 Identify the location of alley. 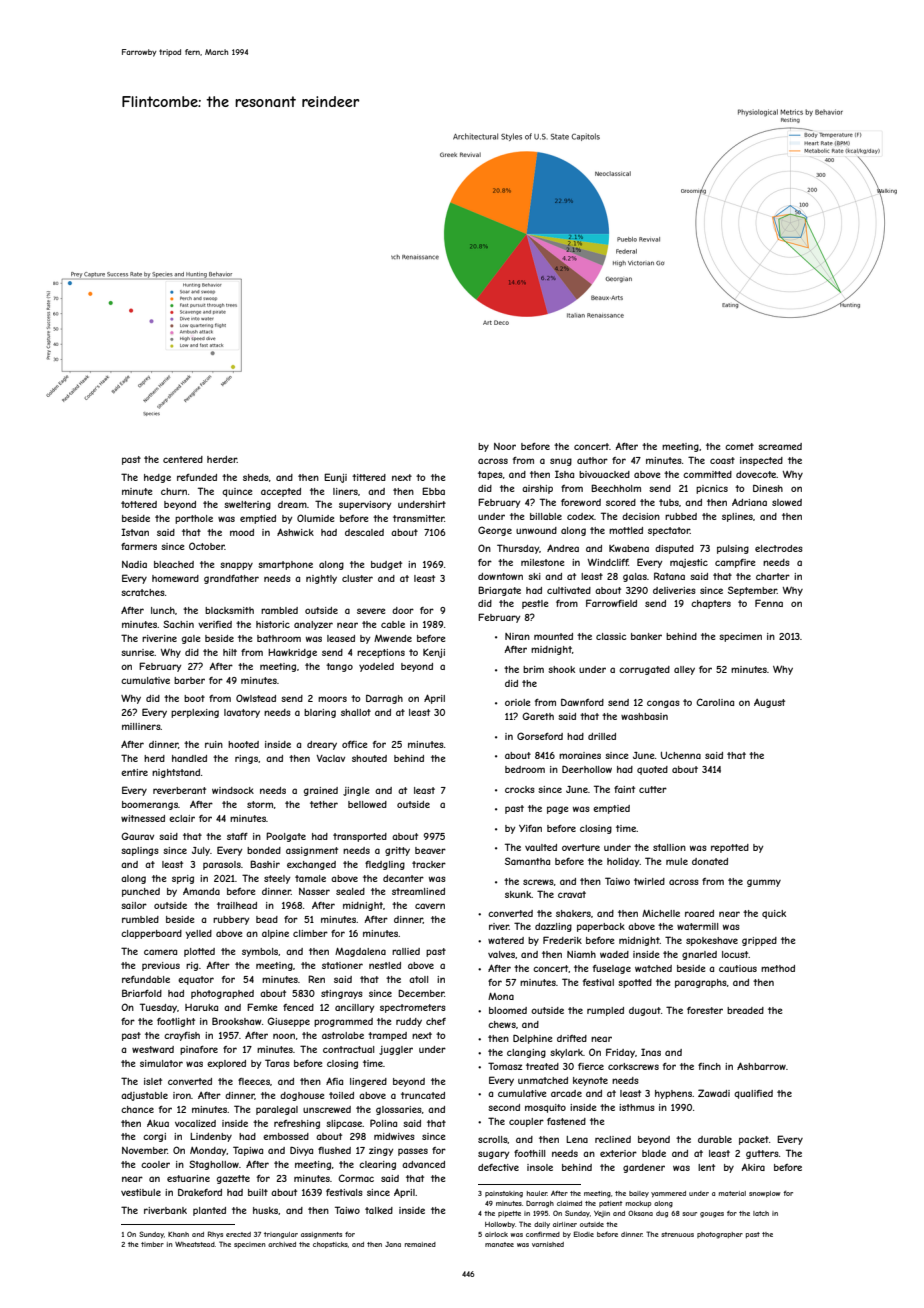
(684, 670).
